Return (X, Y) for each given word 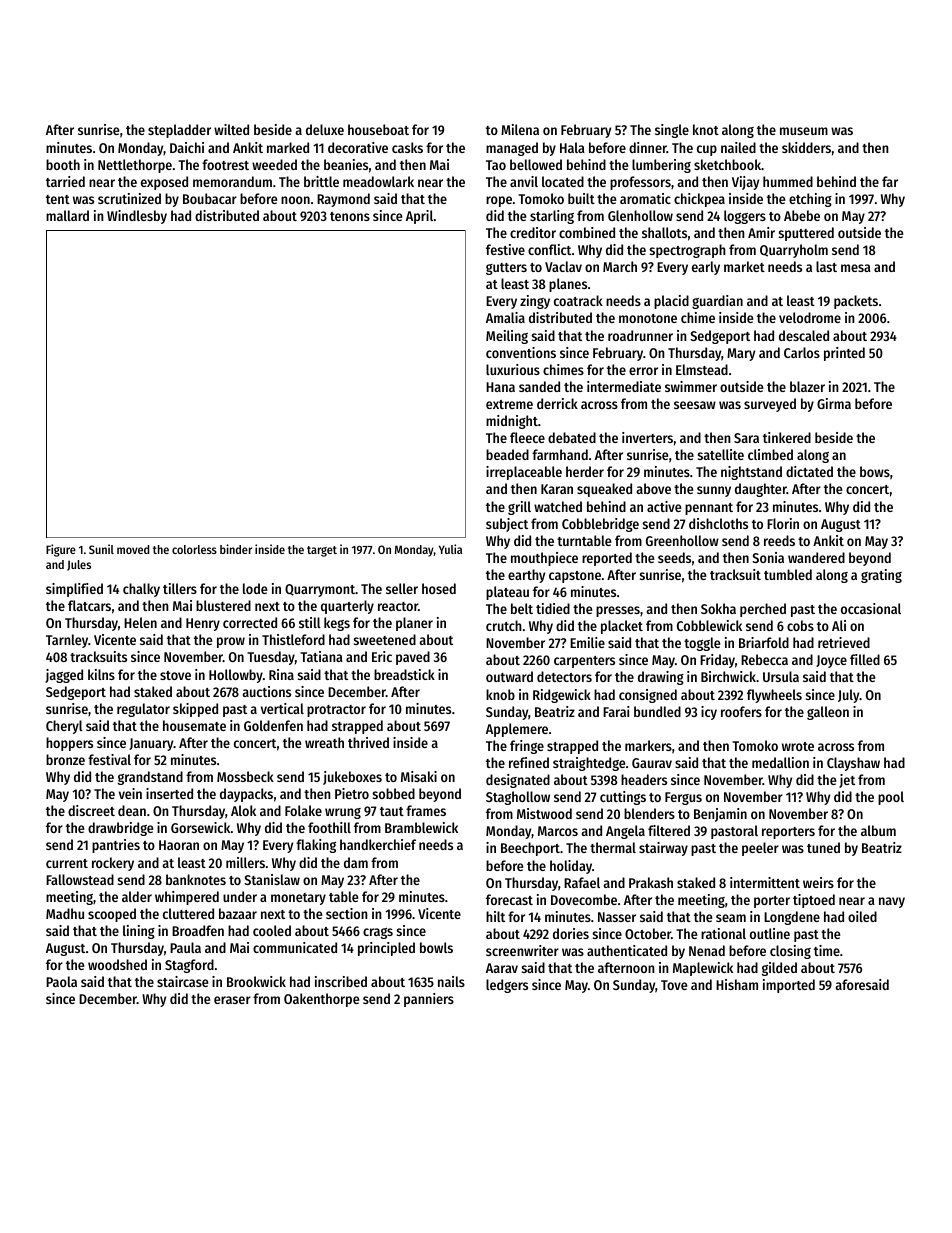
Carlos (802, 352)
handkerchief (378, 844)
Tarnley (67, 641)
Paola (61, 981)
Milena (520, 129)
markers (648, 745)
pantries (116, 846)
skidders (806, 147)
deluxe (325, 129)
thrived (368, 742)
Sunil (101, 549)
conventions (521, 352)
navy (892, 902)
